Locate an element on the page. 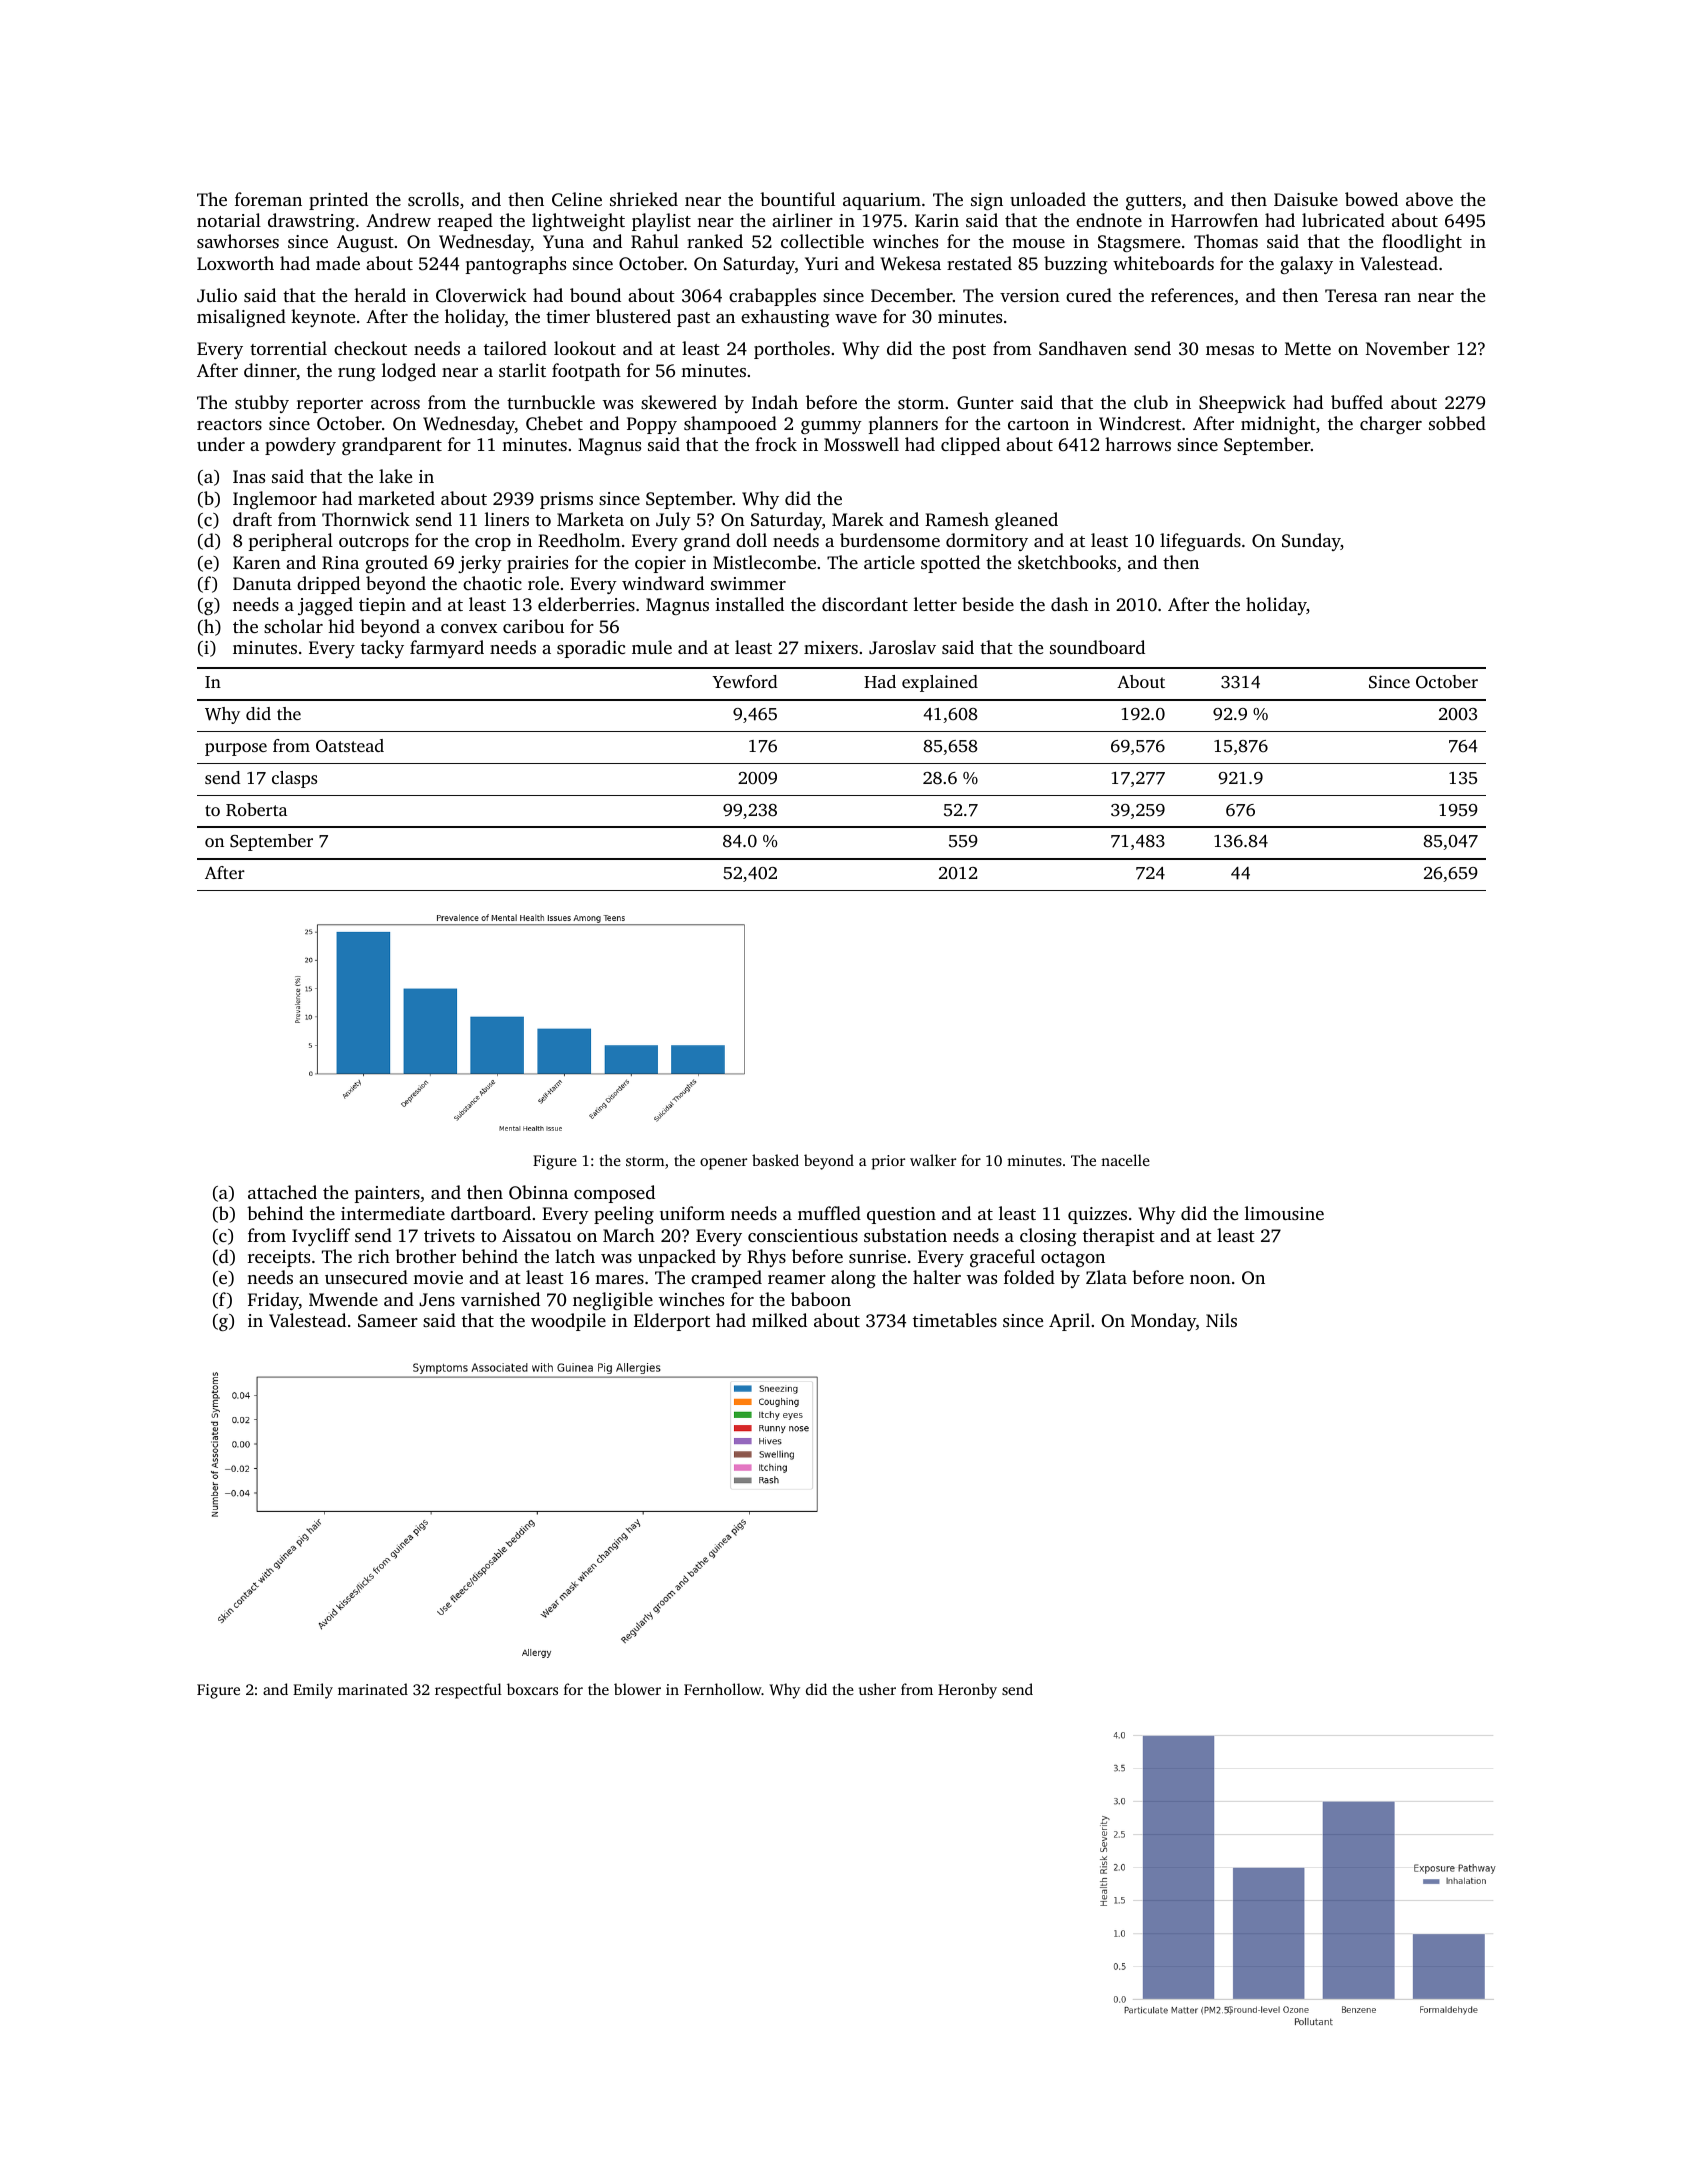  bountiful is located at coordinates (797, 199).
